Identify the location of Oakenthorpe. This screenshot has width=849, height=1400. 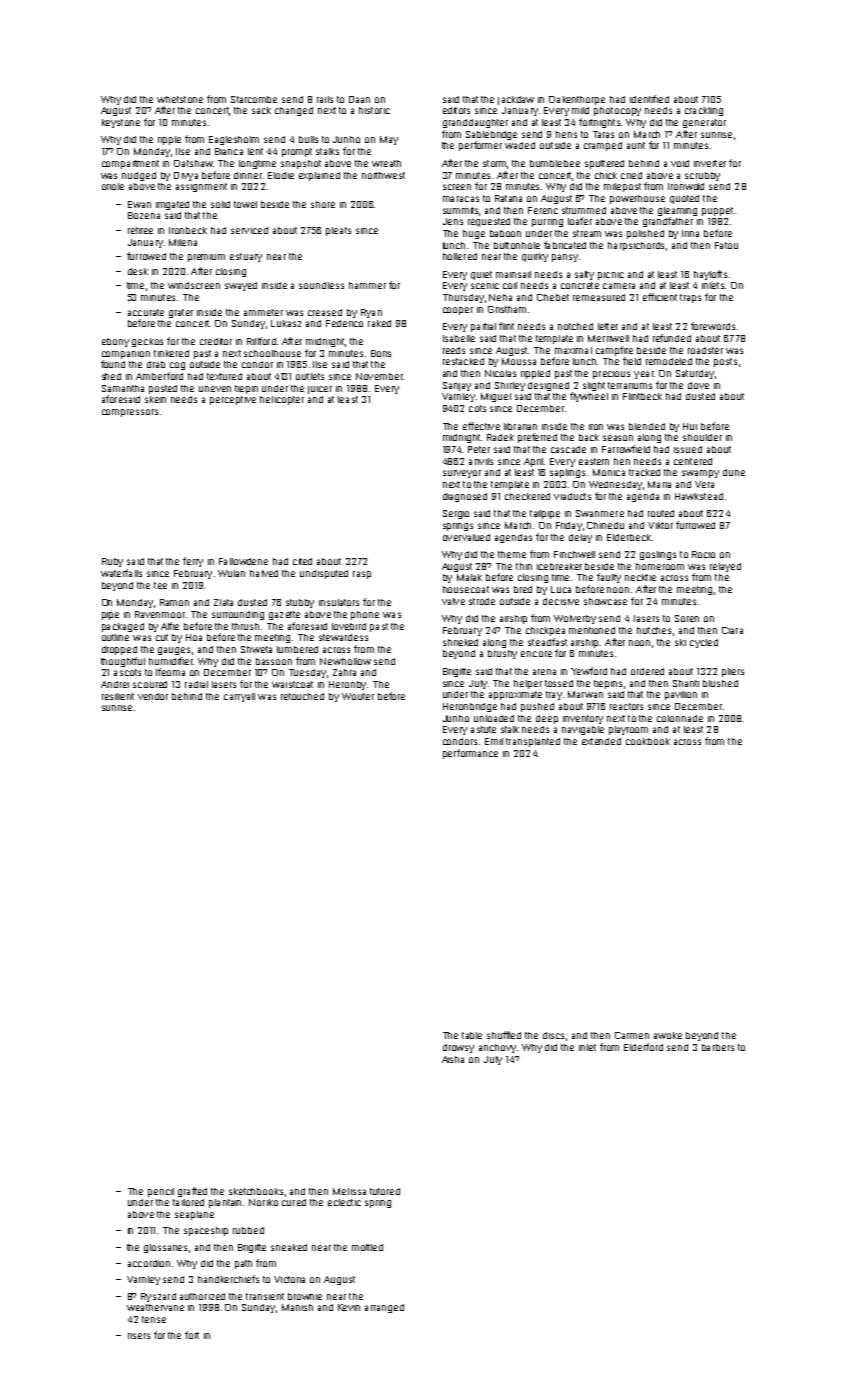
(577, 100).
